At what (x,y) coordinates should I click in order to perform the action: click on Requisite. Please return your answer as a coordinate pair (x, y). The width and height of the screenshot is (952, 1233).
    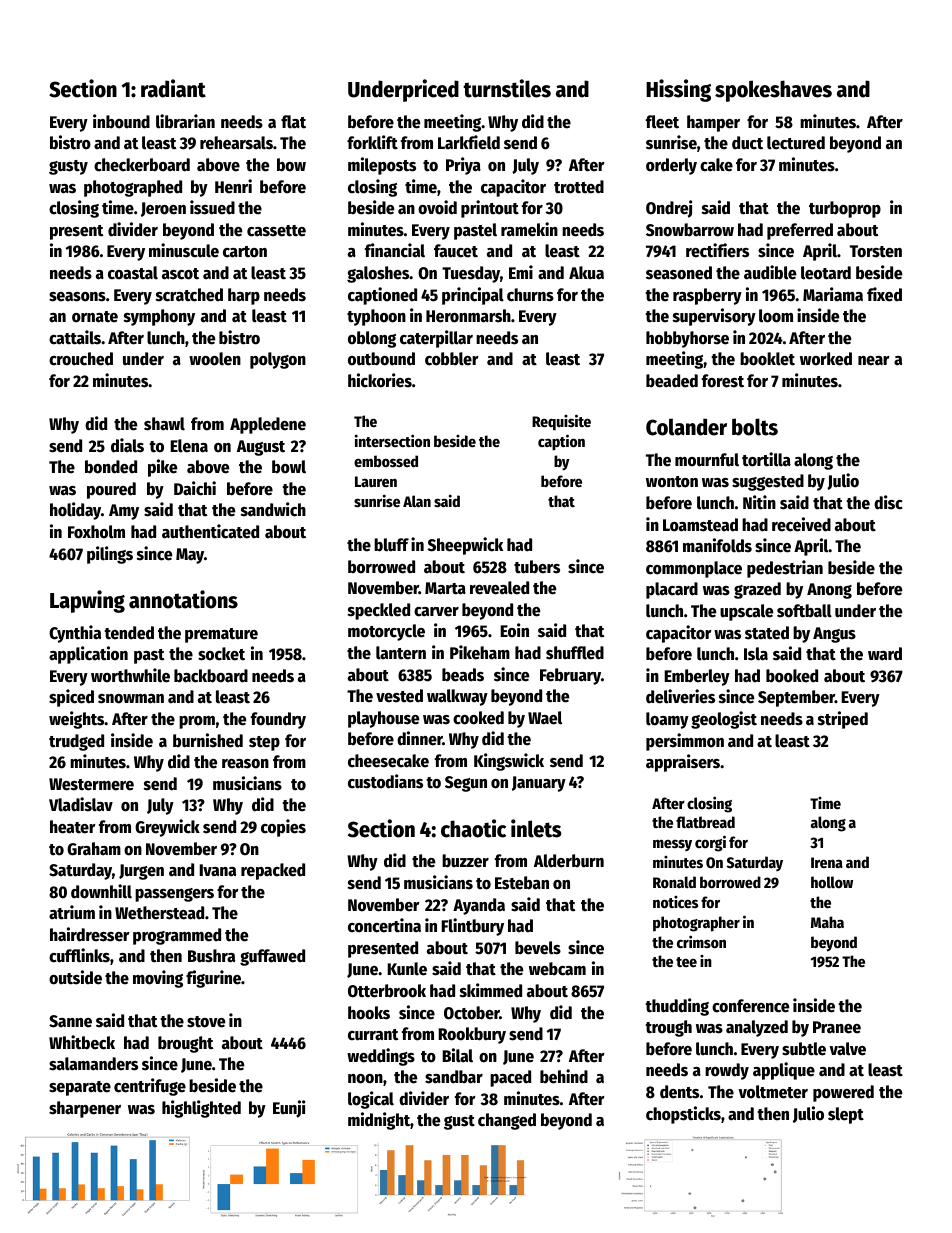
    Looking at the image, I should click on (561, 422).
